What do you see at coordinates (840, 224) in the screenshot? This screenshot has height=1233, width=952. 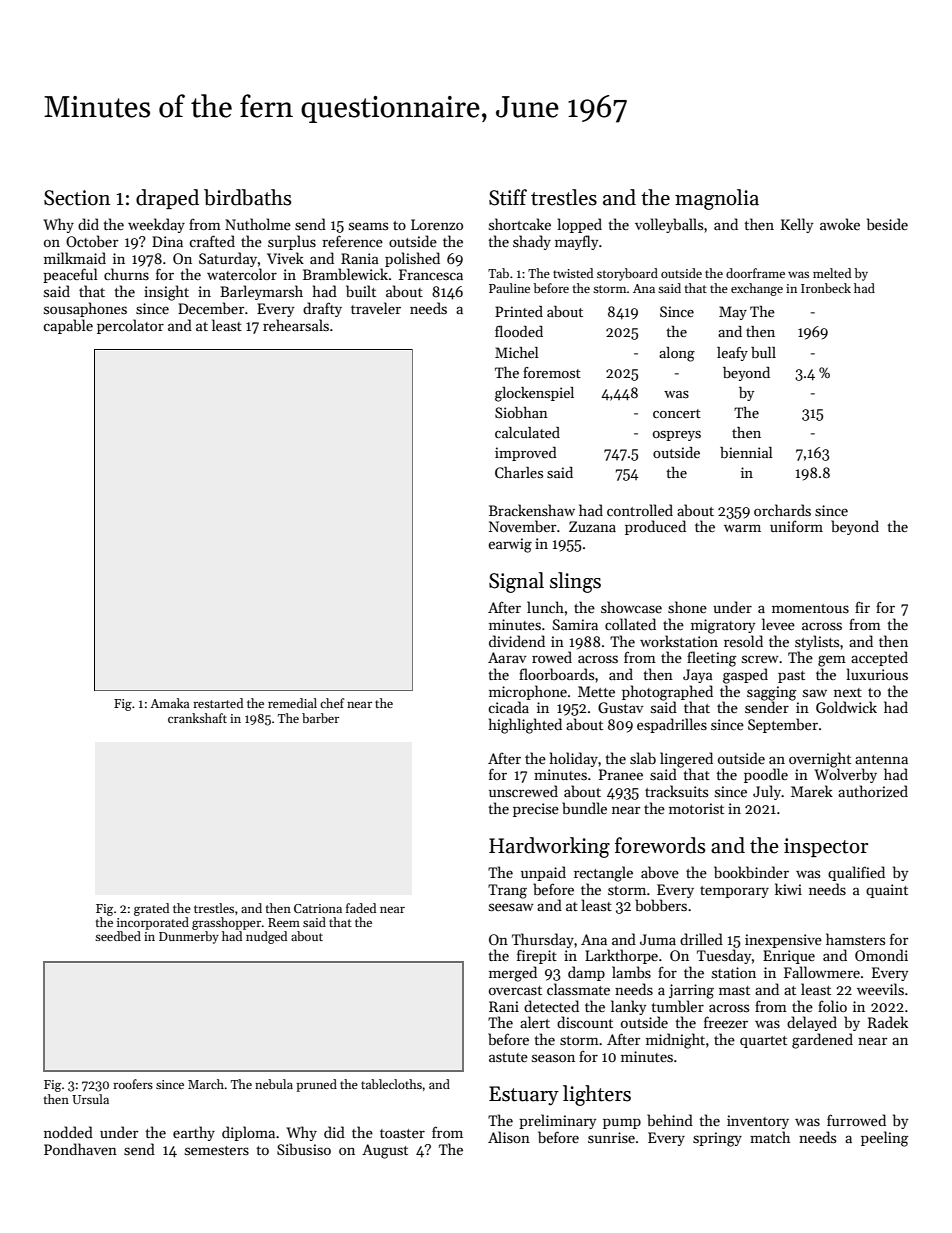 I see `awoke` at bounding box center [840, 224].
